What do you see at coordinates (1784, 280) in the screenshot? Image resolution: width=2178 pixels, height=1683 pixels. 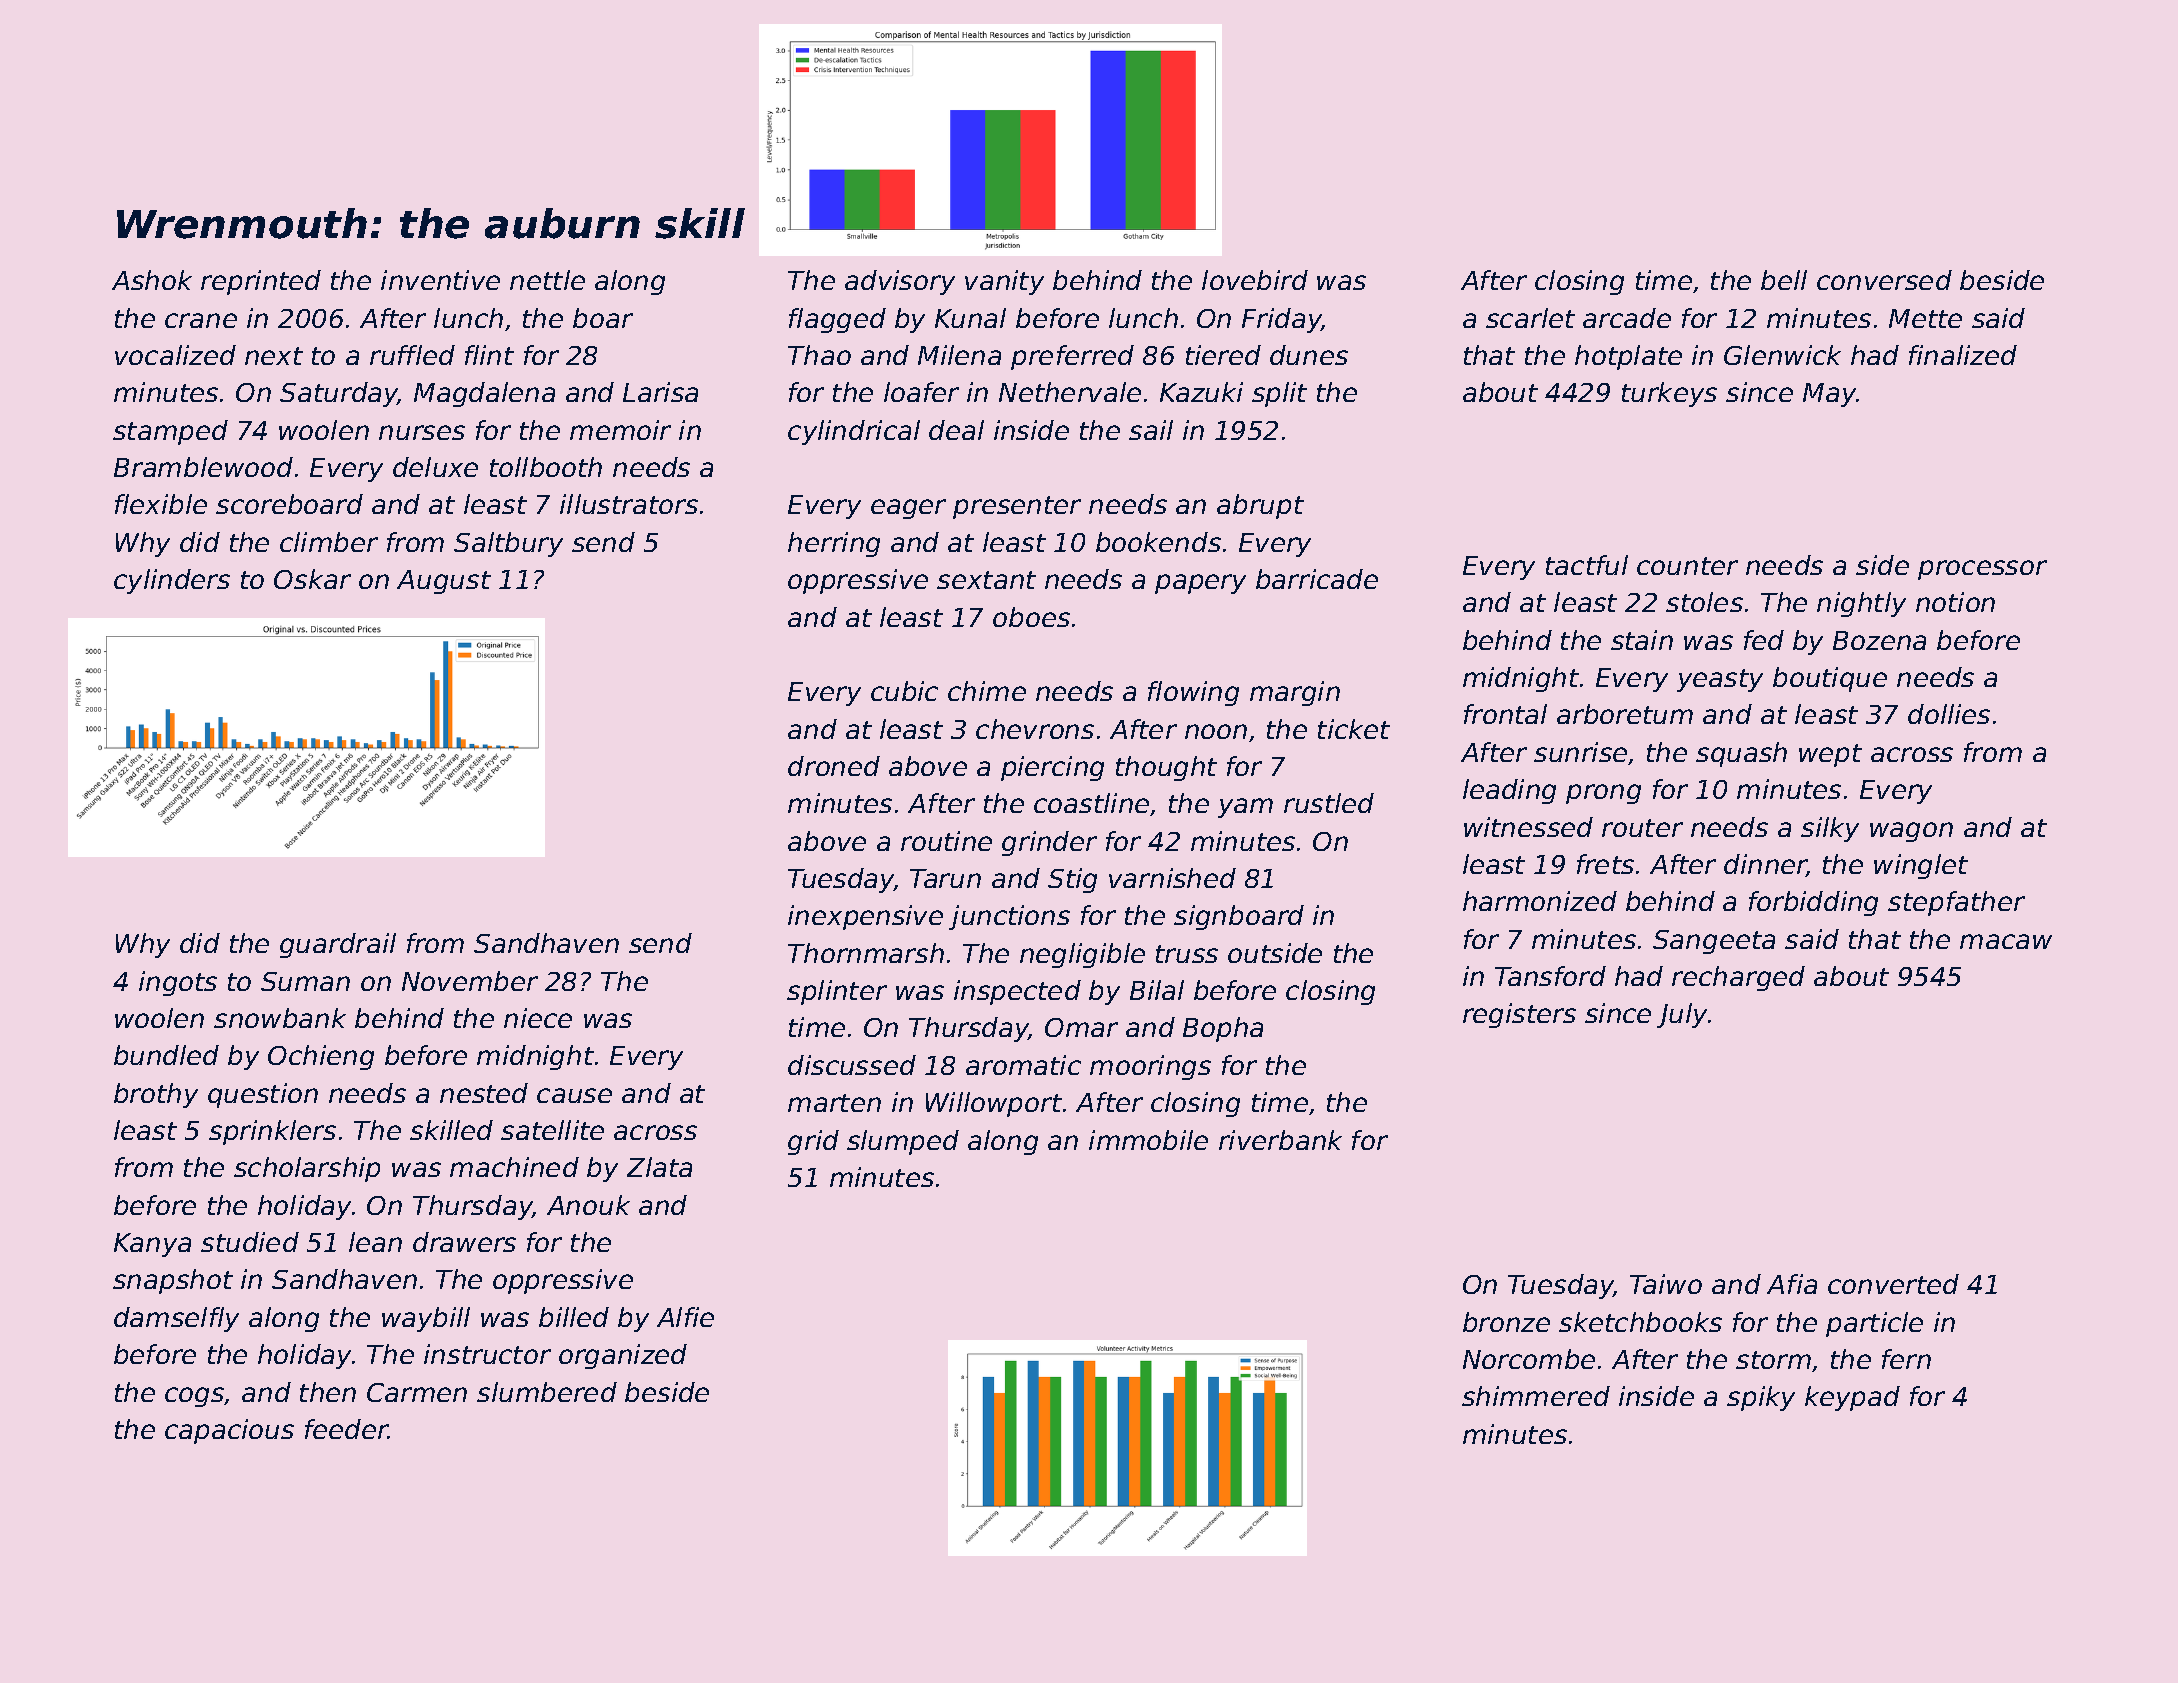 I see `bell` at bounding box center [1784, 280].
